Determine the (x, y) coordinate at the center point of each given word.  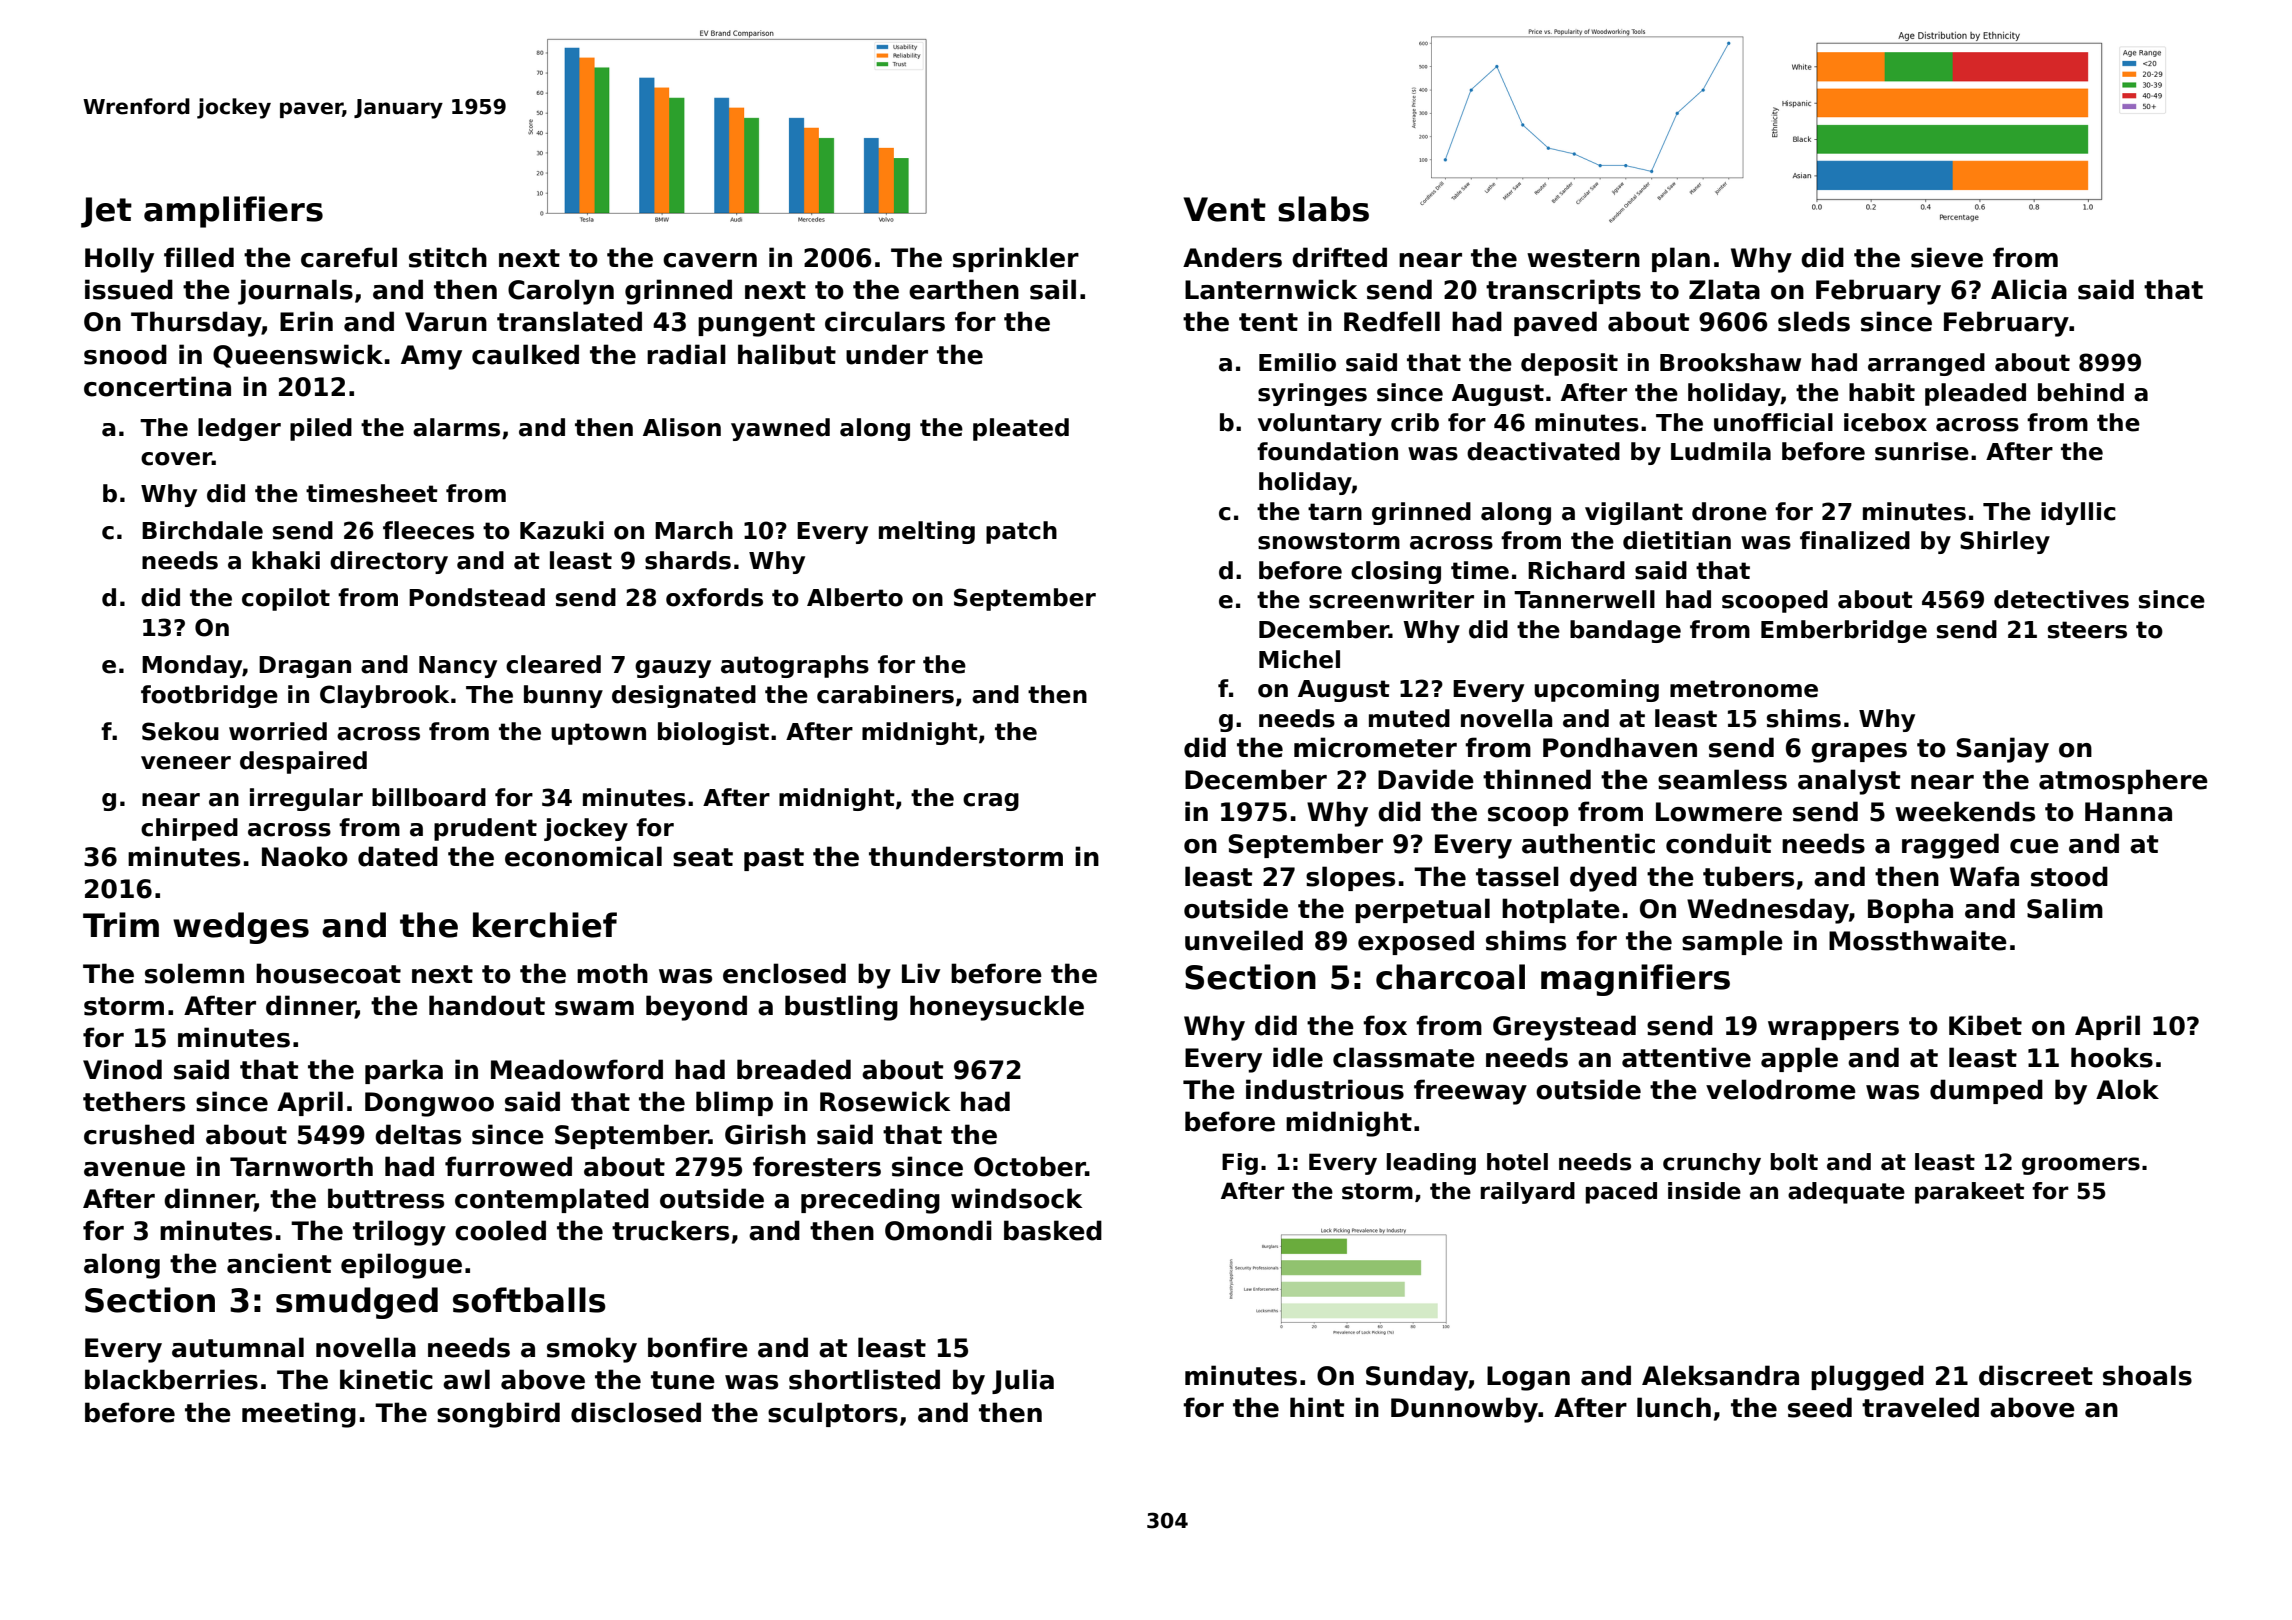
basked (1053, 1230)
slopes (1350, 878)
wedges (241, 928)
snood (125, 354)
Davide (1426, 779)
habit (1882, 392)
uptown (598, 734)
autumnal (238, 1347)
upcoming (1596, 690)
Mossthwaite (1918, 940)
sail (1053, 289)
